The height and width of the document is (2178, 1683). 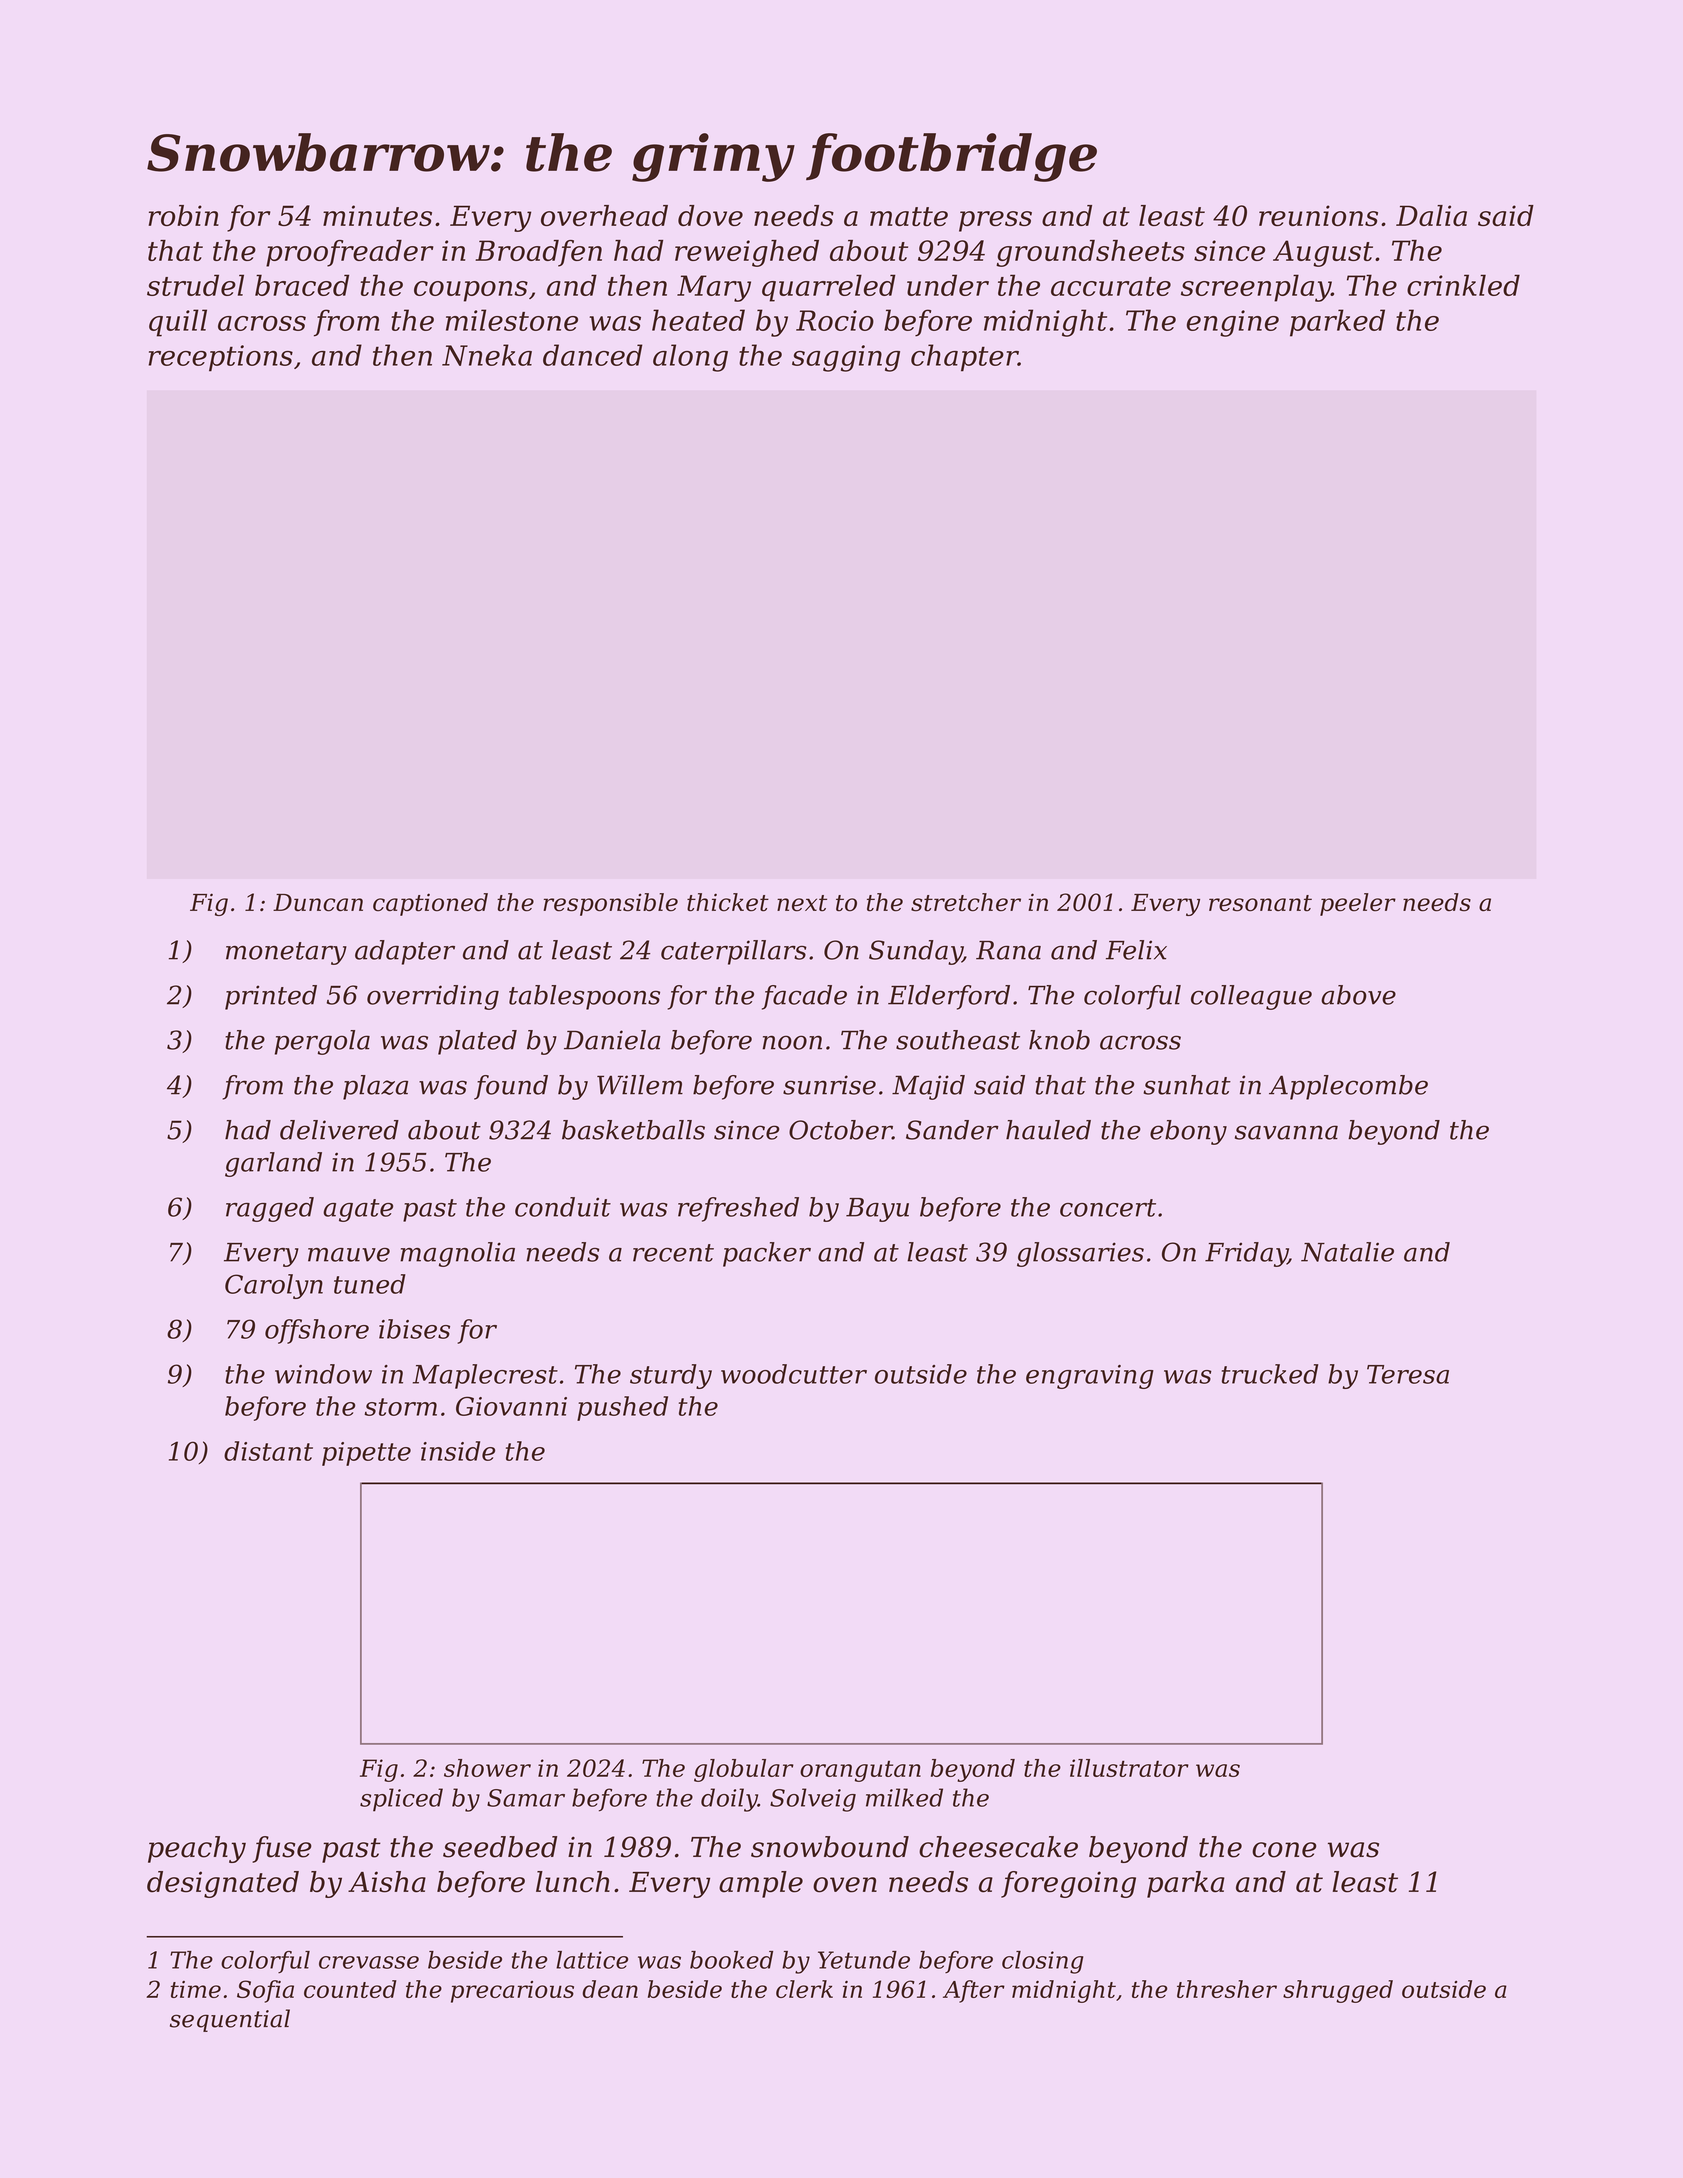 I want to click on robin, so click(x=183, y=215).
